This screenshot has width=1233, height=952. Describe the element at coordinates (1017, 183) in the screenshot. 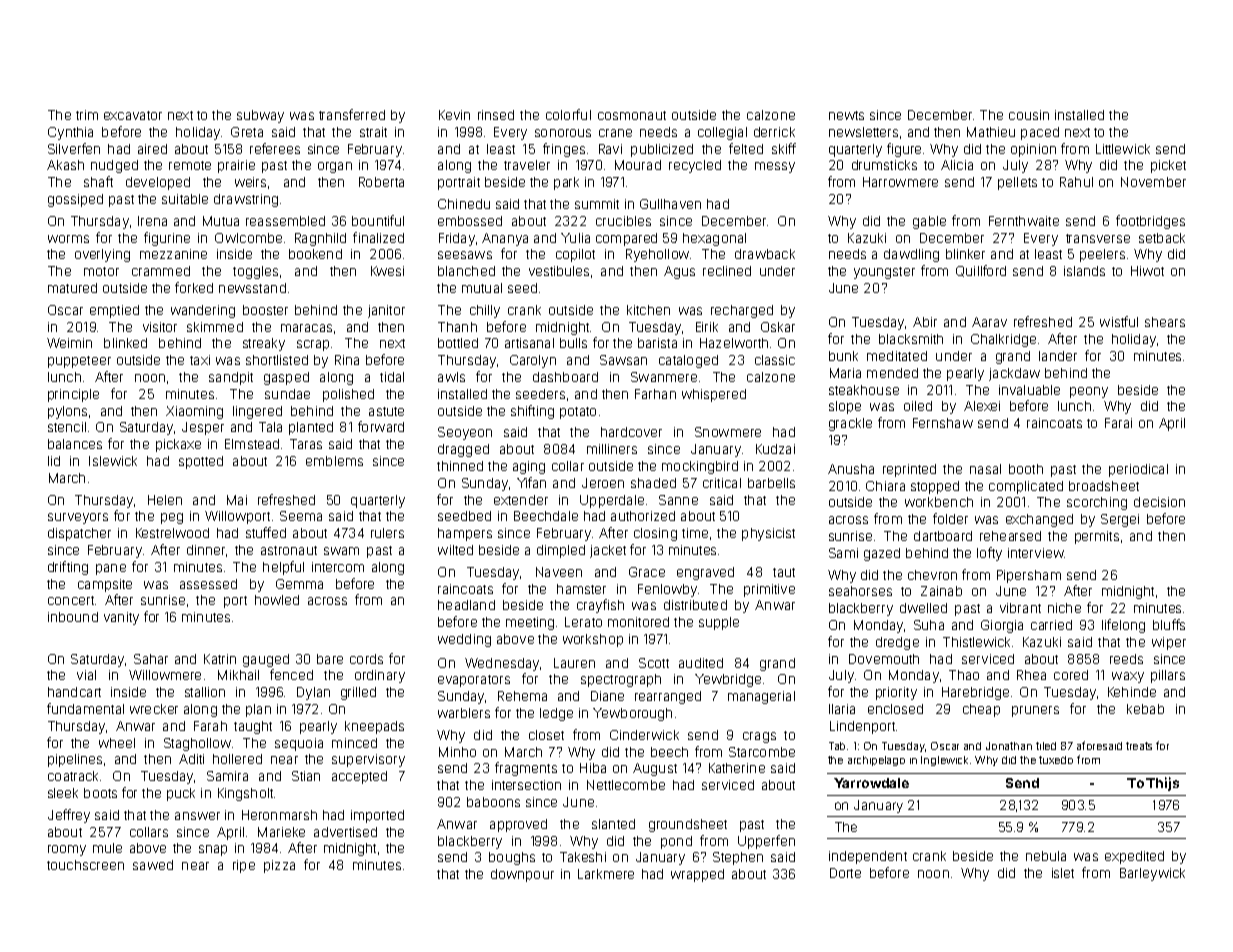

I see `pellets` at that location.
